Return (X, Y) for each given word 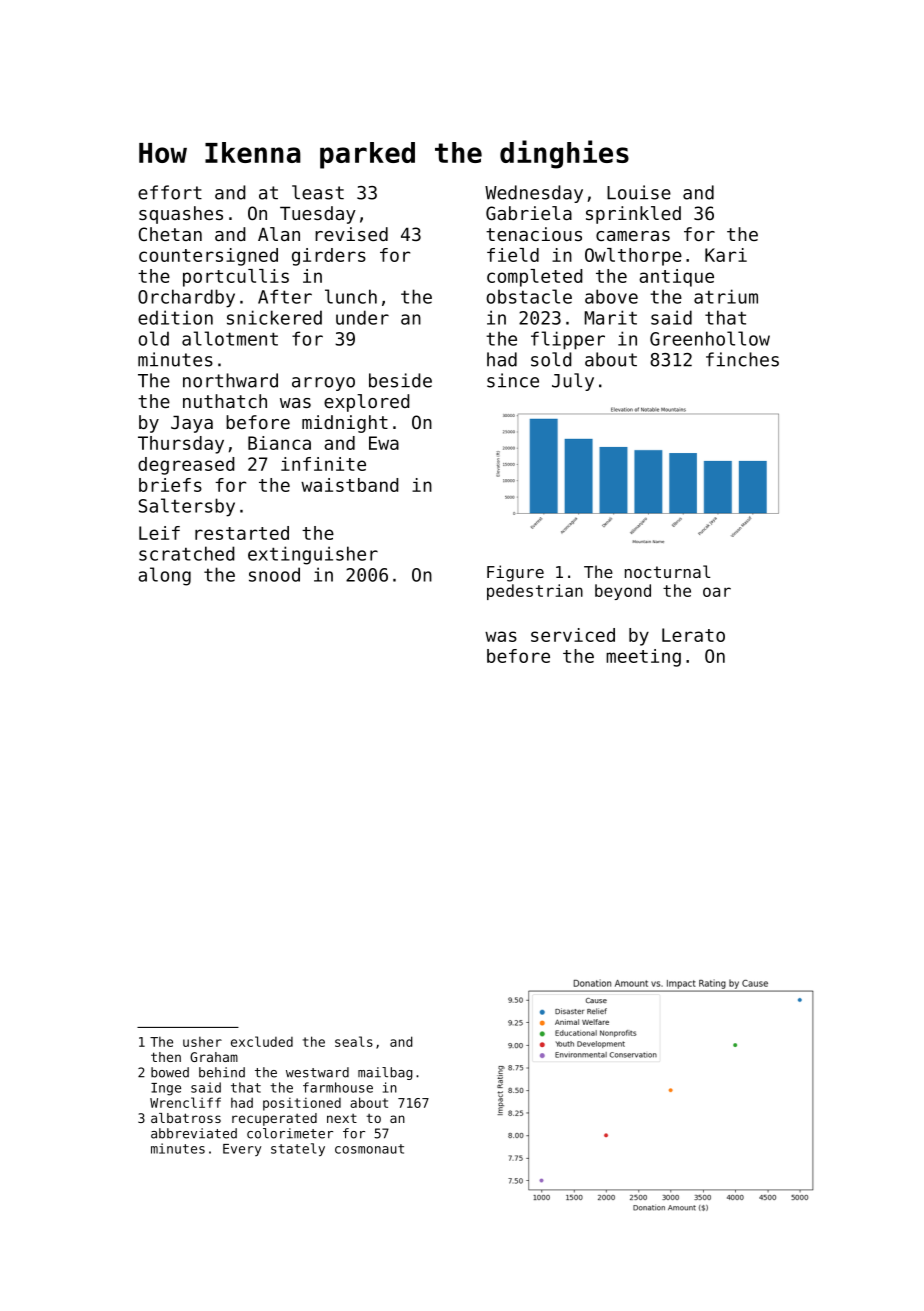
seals (354, 1041)
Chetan (170, 234)
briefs (170, 485)
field (513, 255)
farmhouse (338, 1087)
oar (717, 592)
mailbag (385, 1073)
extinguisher (313, 555)
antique (676, 278)
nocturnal (668, 571)
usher (202, 1042)
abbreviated (194, 1133)
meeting (643, 658)
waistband (350, 485)
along (164, 576)
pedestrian (535, 592)
